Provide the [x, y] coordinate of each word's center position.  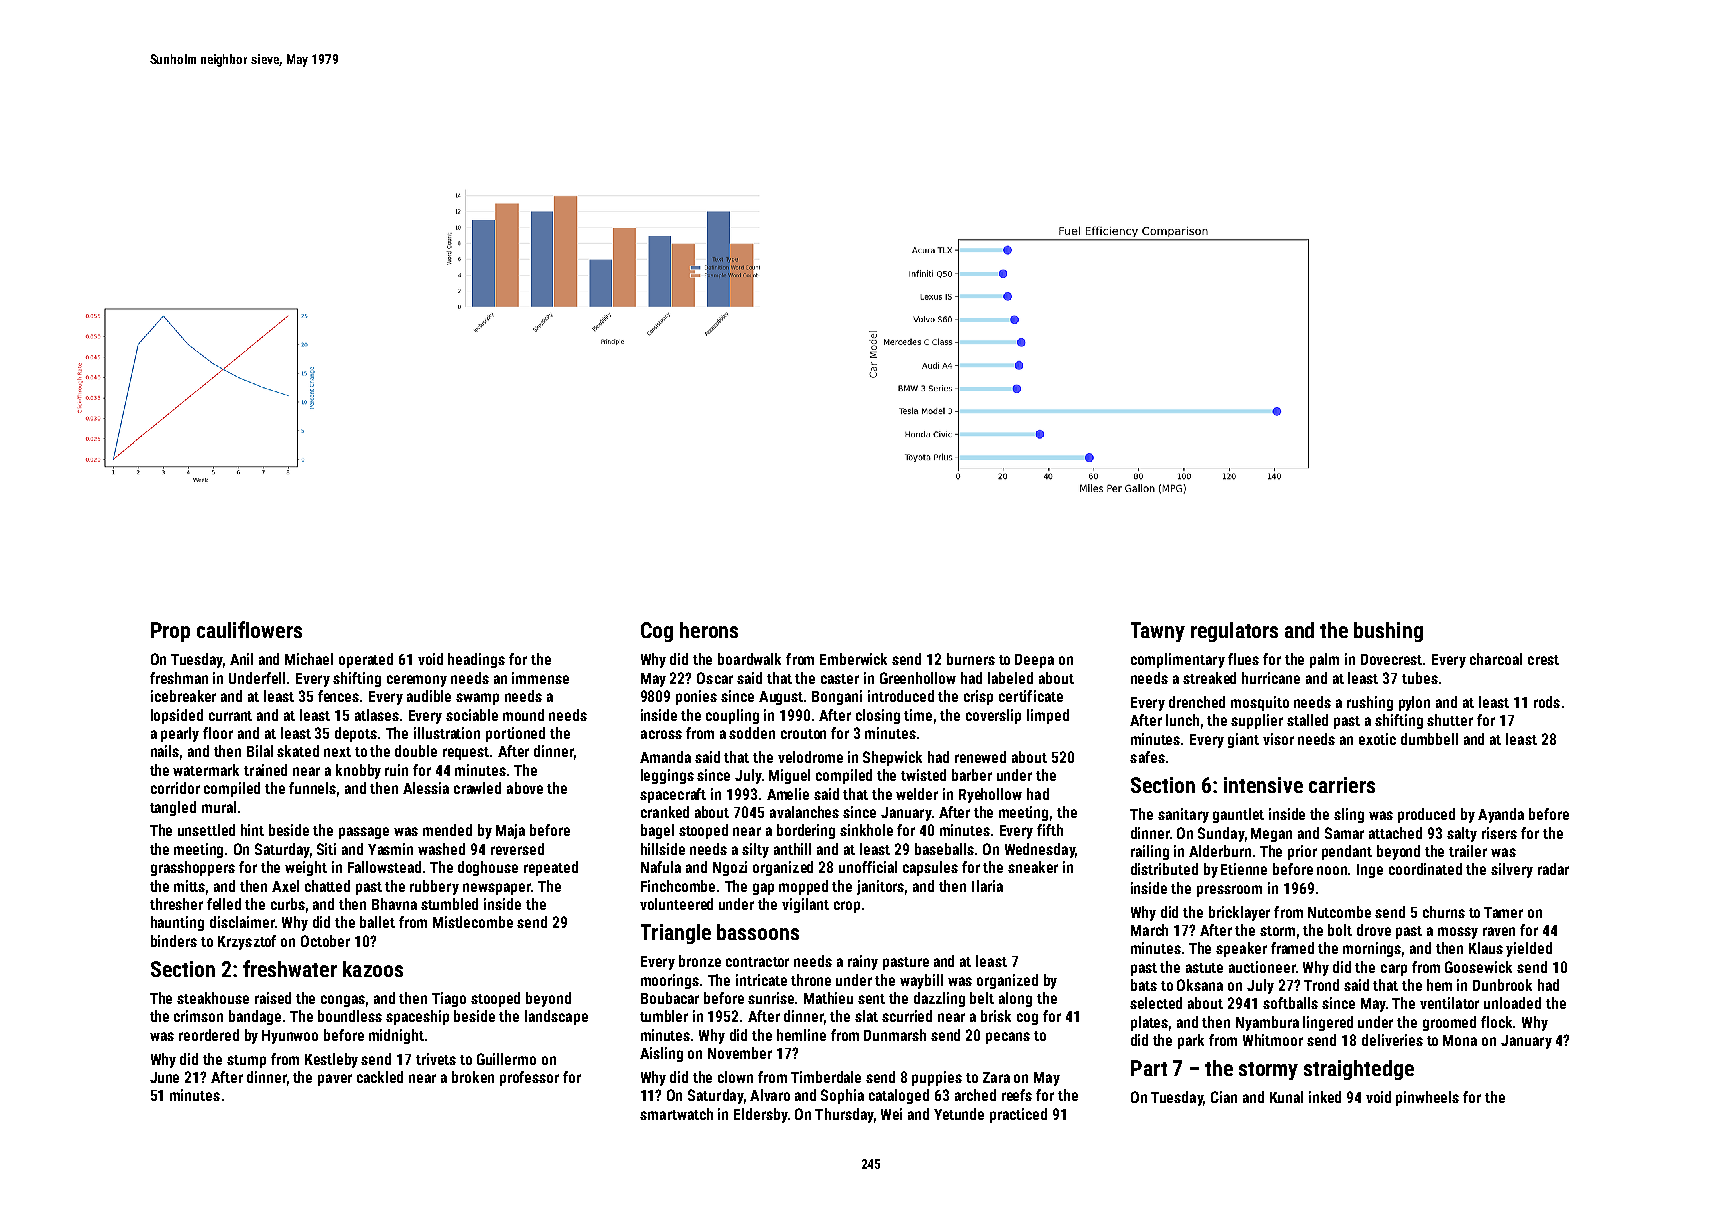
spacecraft [673, 795]
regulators [1234, 632]
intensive [1263, 785]
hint [252, 830]
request [466, 753]
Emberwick [853, 659]
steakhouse [213, 998]
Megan [1271, 835]
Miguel [789, 776]
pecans [1008, 1038]
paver [335, 1080]
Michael [309, 659]
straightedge [1359, 1070]
